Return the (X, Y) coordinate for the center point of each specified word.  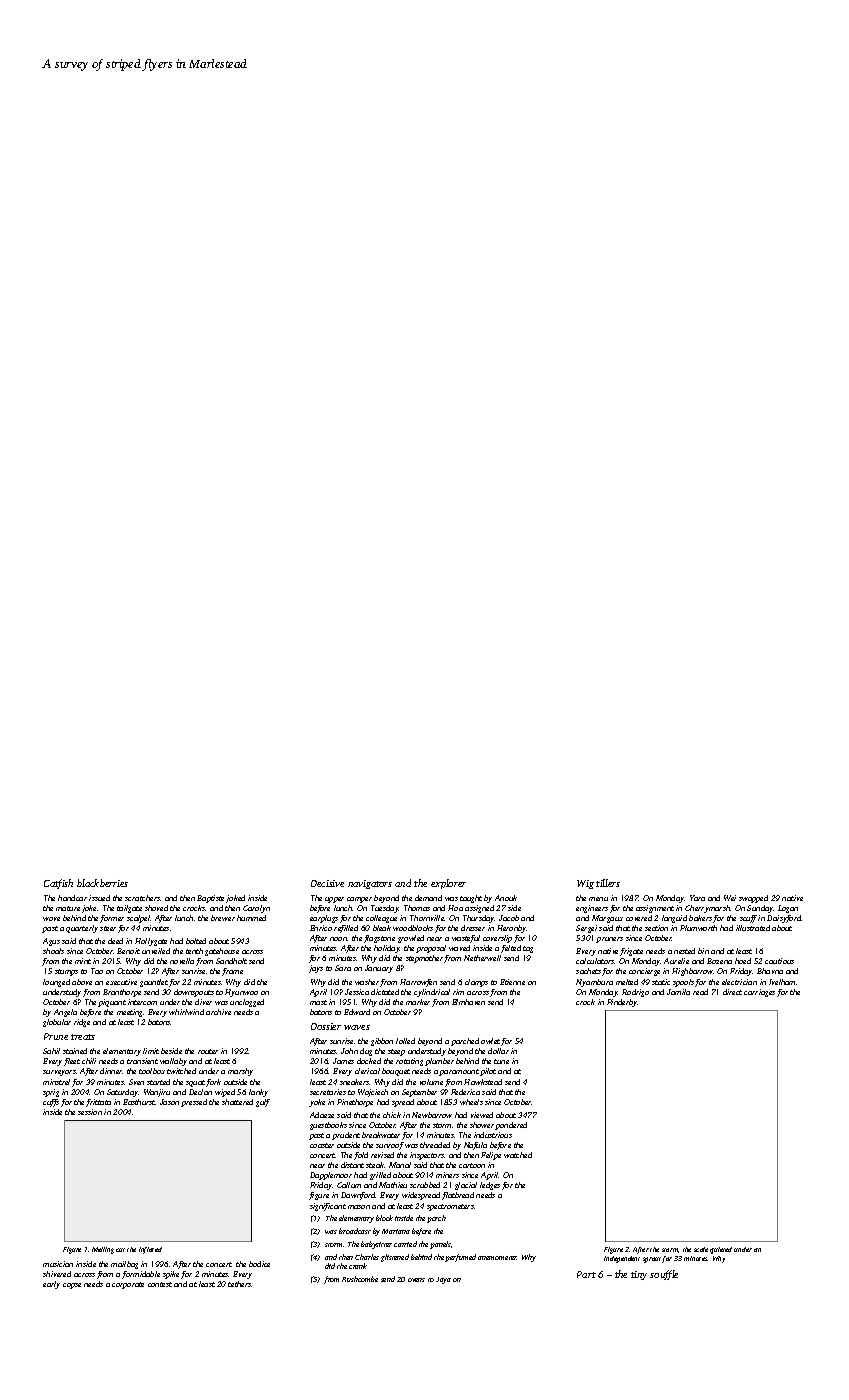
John (349, 1051)
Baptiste (210, 899)
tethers (240, 1284)
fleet (72, 1062)
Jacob (509, 918)
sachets (588, 971)
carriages (759, 993)
